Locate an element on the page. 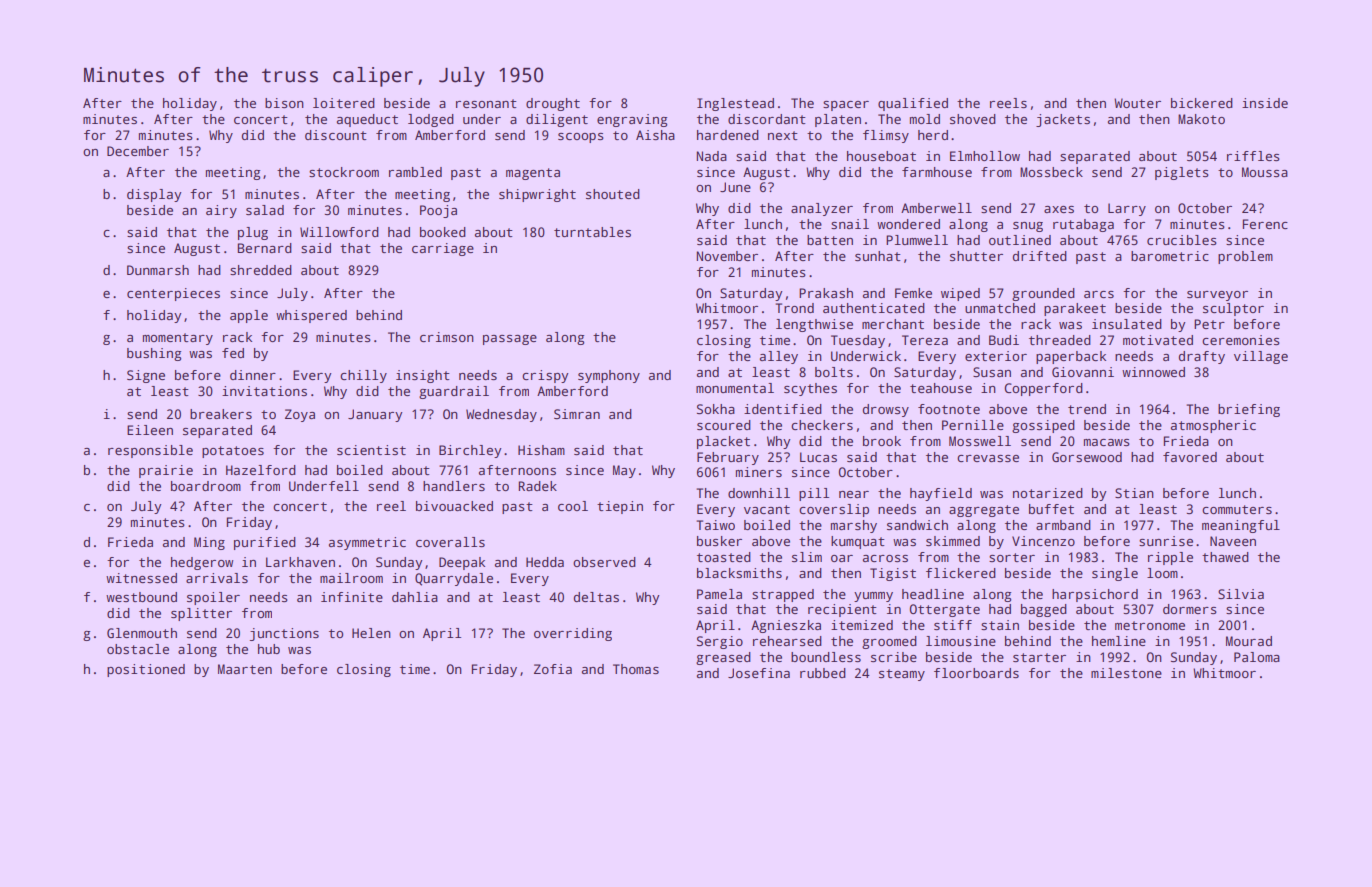 This page has width=1372, height=887. boardroom is located at coordinates (206, 486).
